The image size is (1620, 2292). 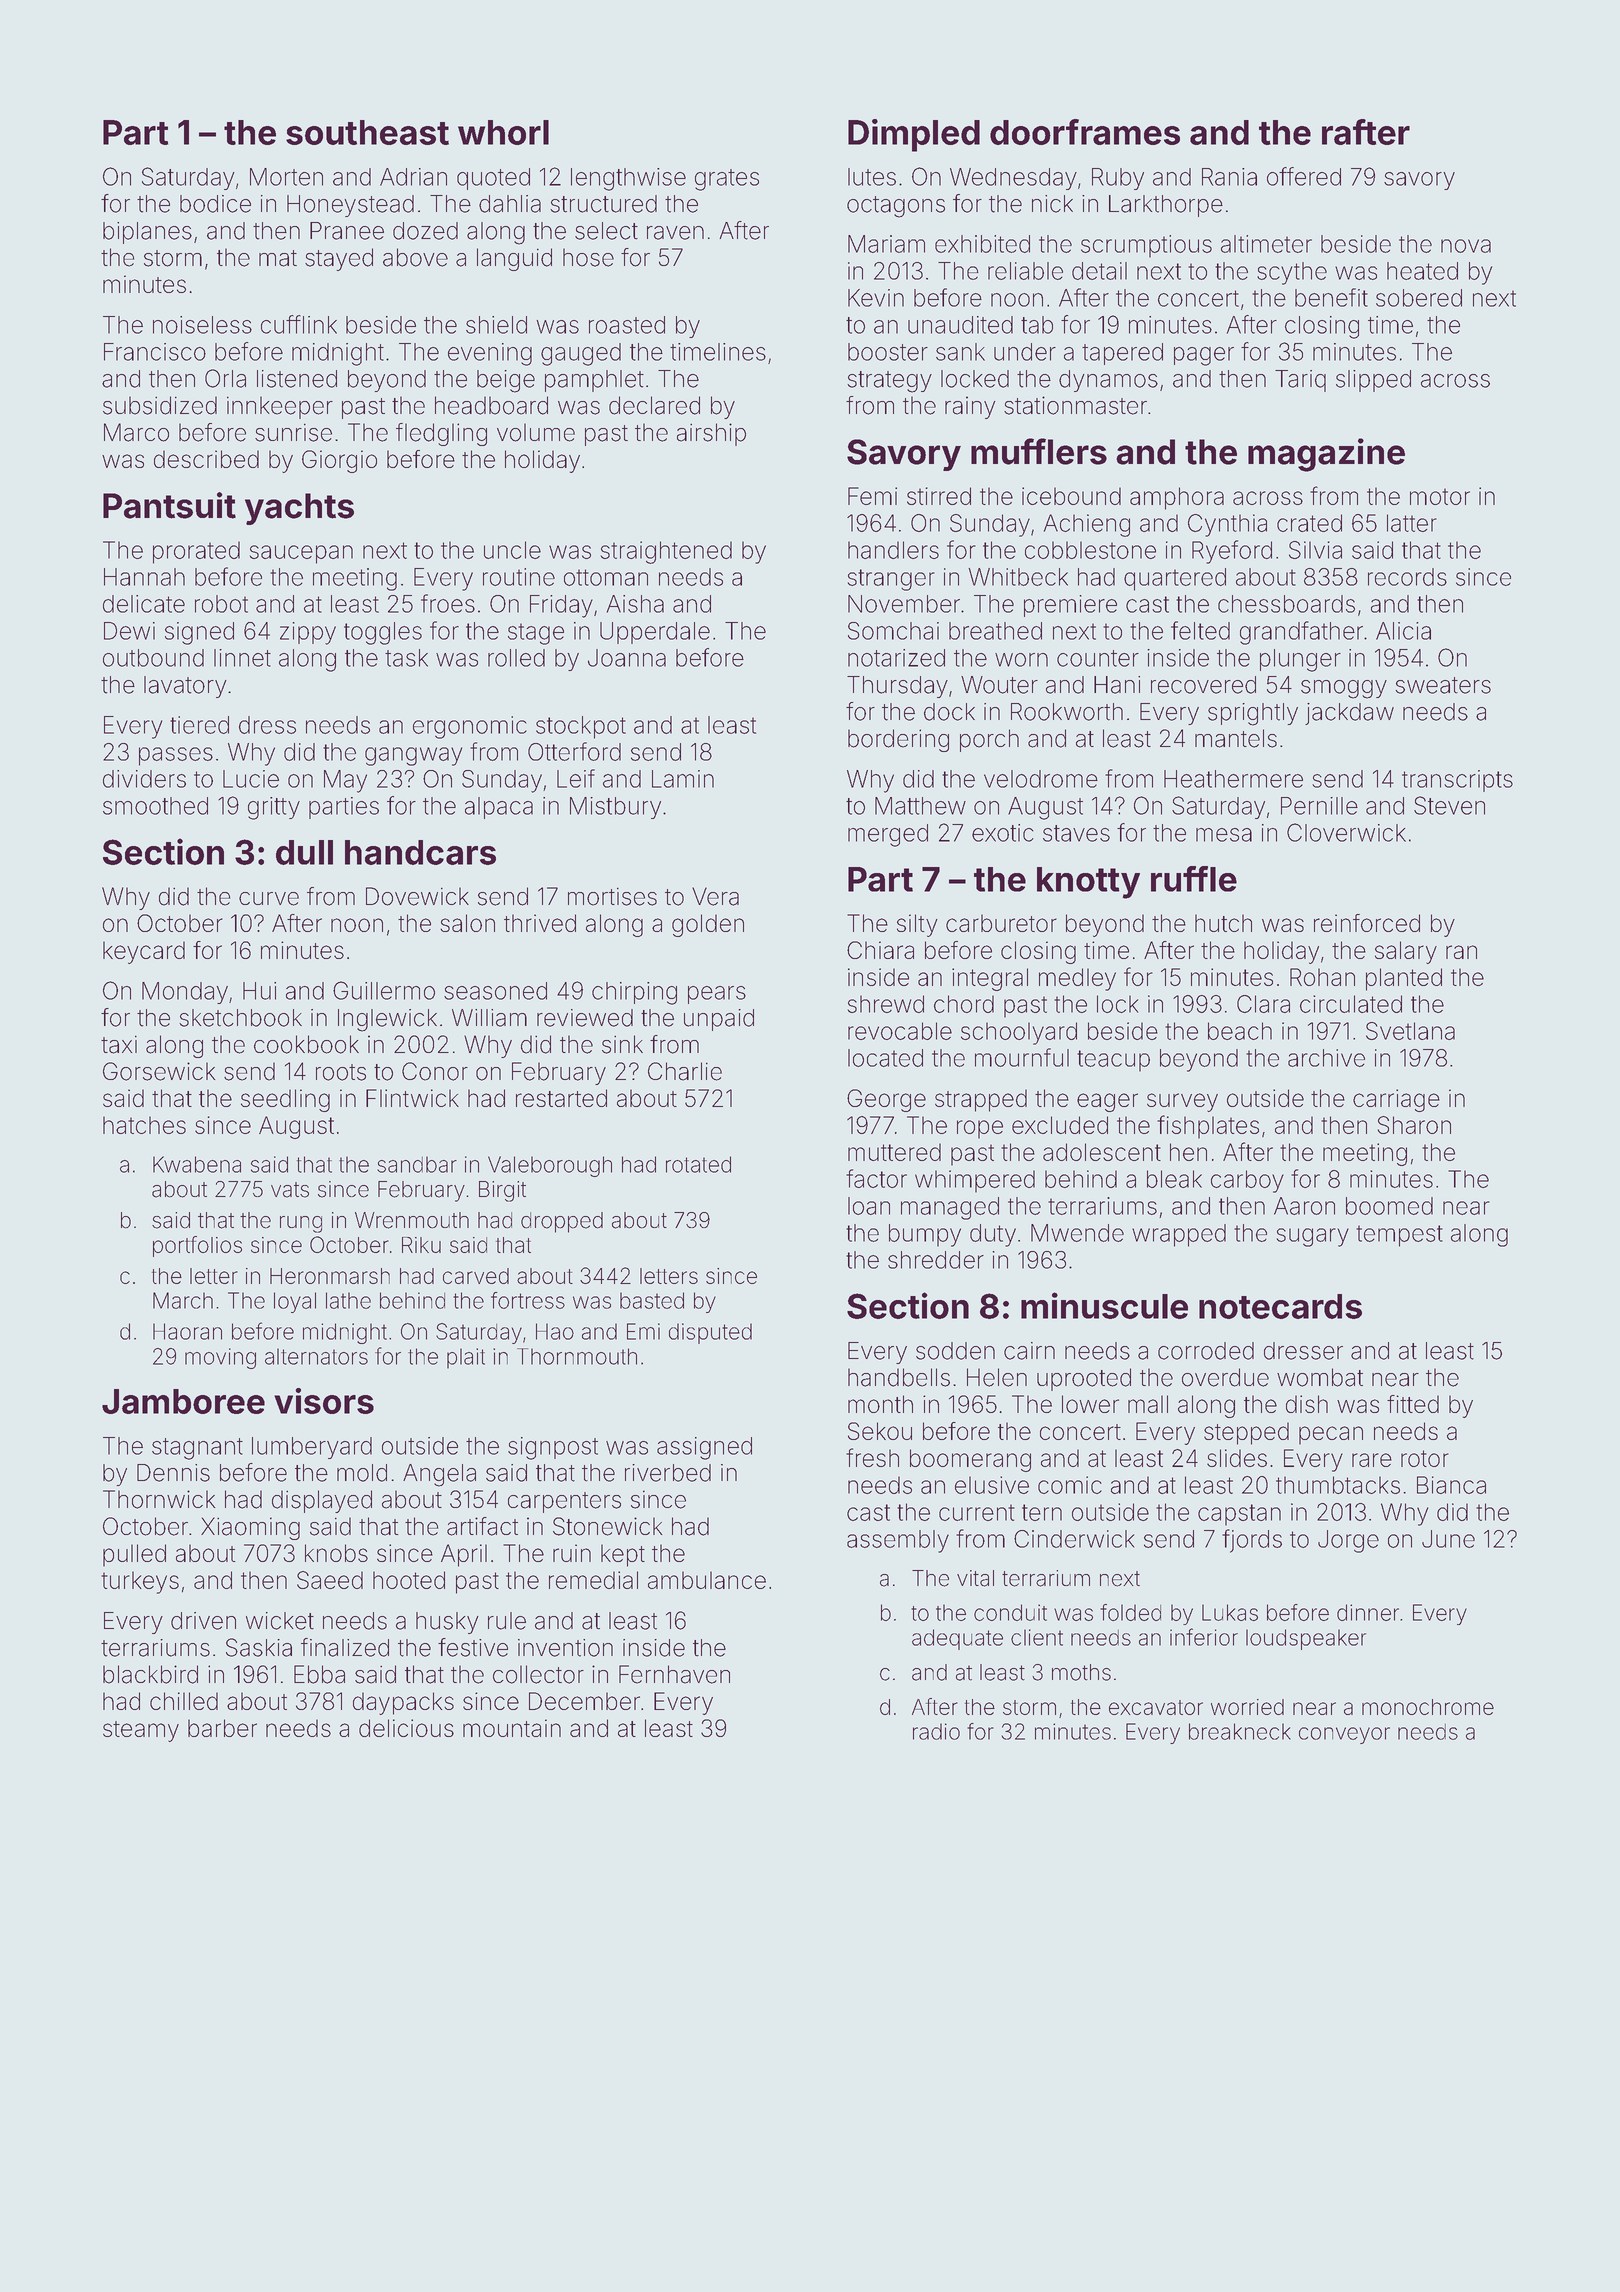 I want to click on octagons, so click(x=896, y=207).
